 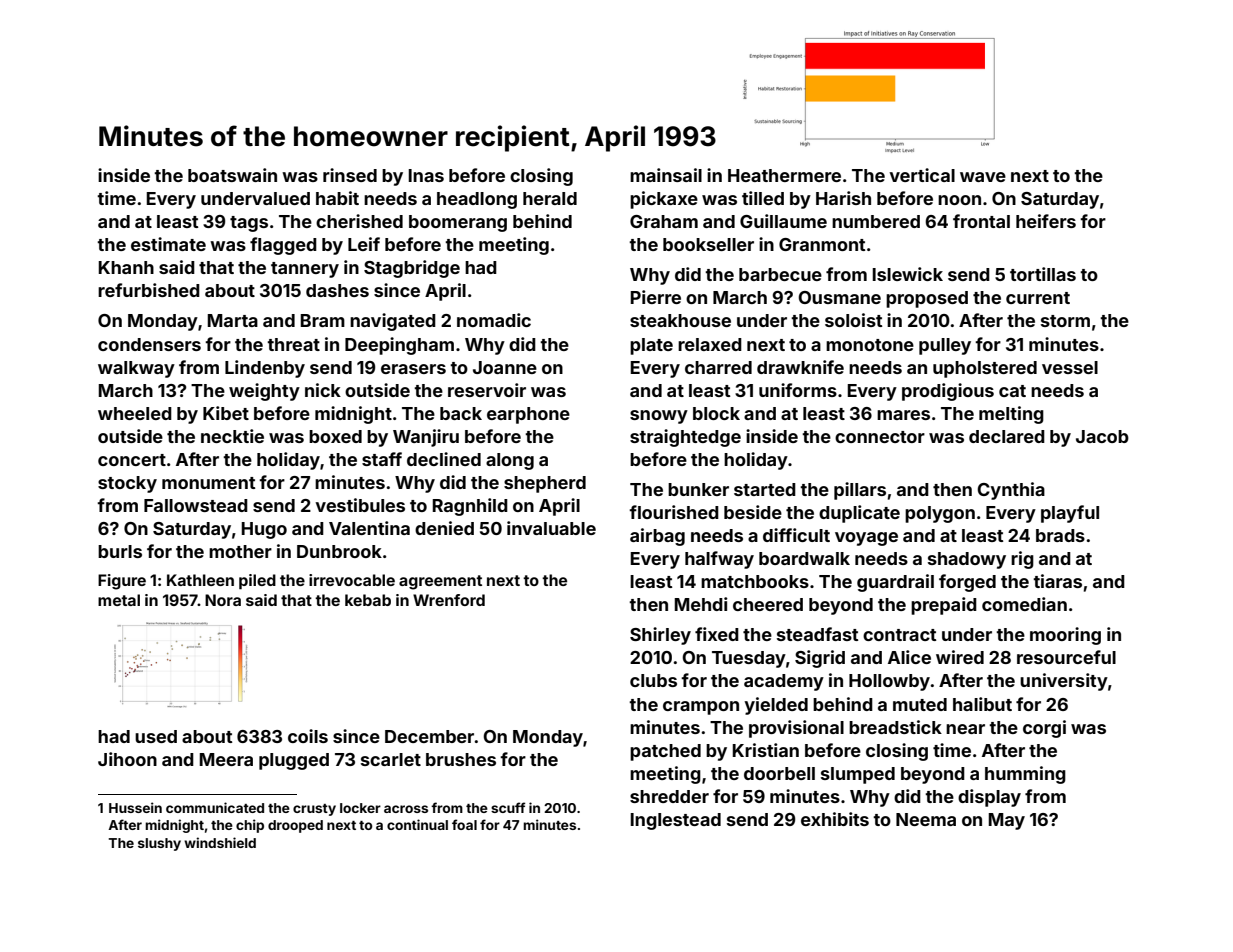 I want to click on vertical, so click(x=922, y=175).
